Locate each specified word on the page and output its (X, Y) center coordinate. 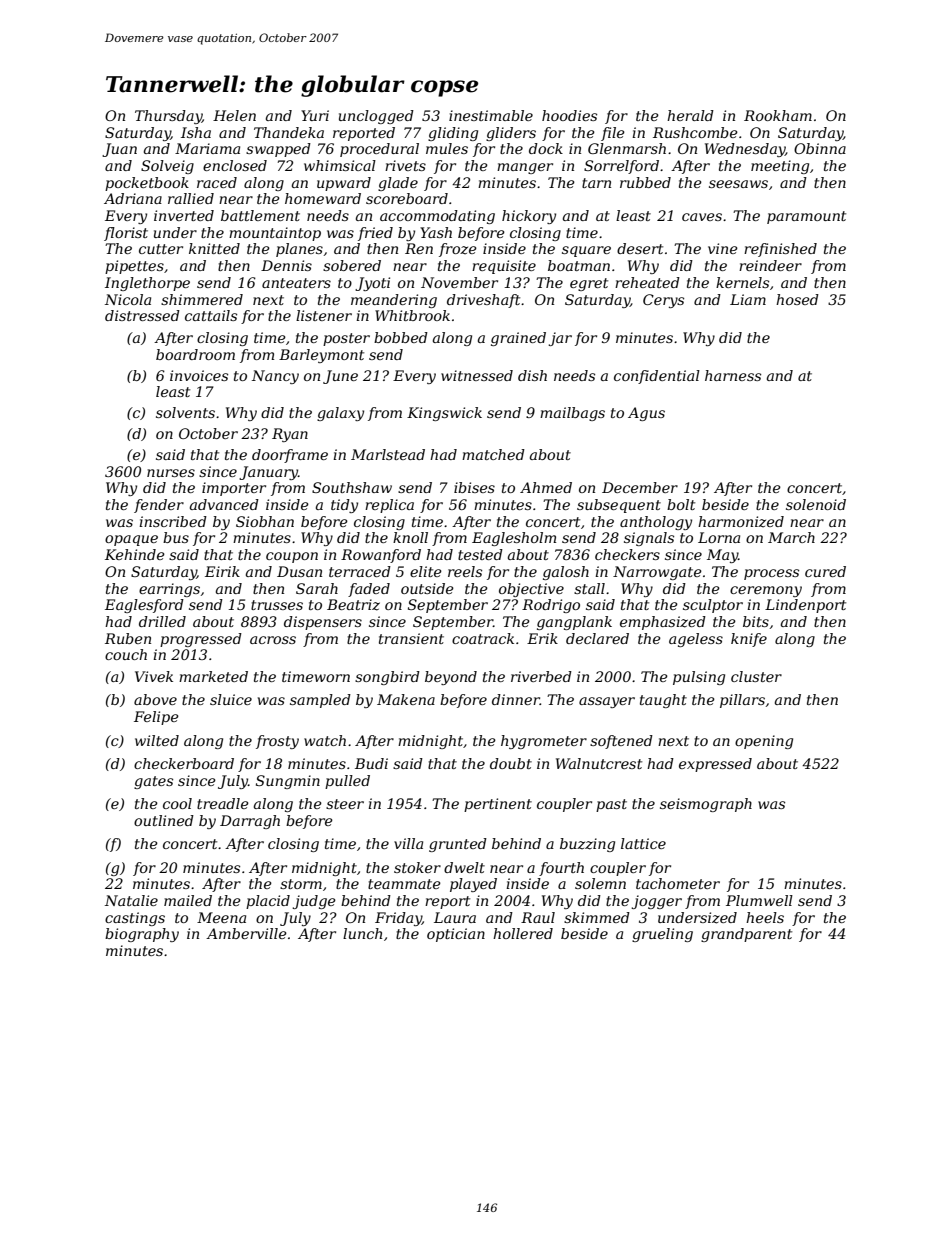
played (473, 885)
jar (560, 339)
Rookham (778, 115)
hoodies (569, 115)
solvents (185, 412)
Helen (234, 115)
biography (142, 935)
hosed (797, 299)
